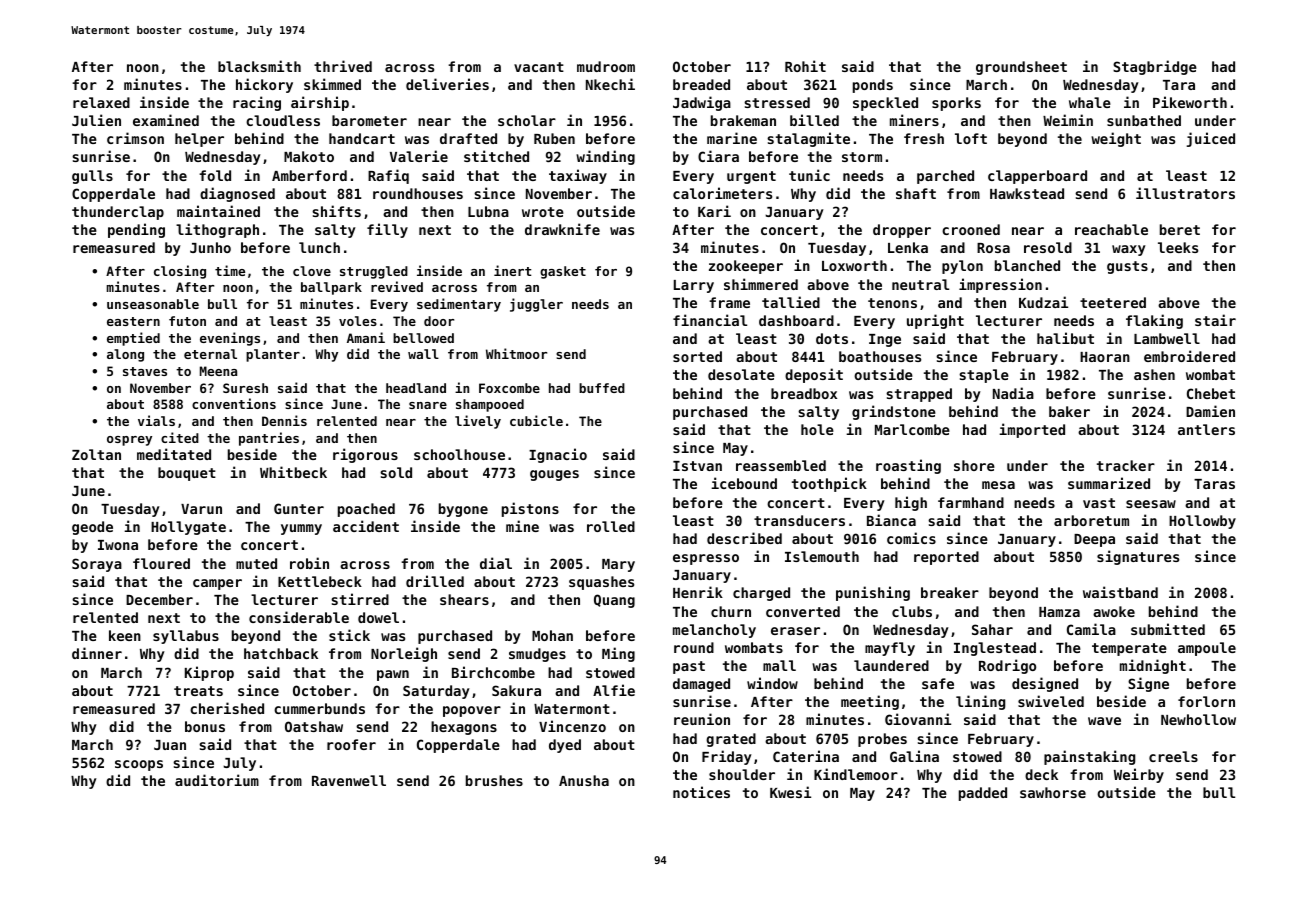 Image resolution: width=1308 pixels, height=924 pixels. I want to click on notices, so click(701, 792).
